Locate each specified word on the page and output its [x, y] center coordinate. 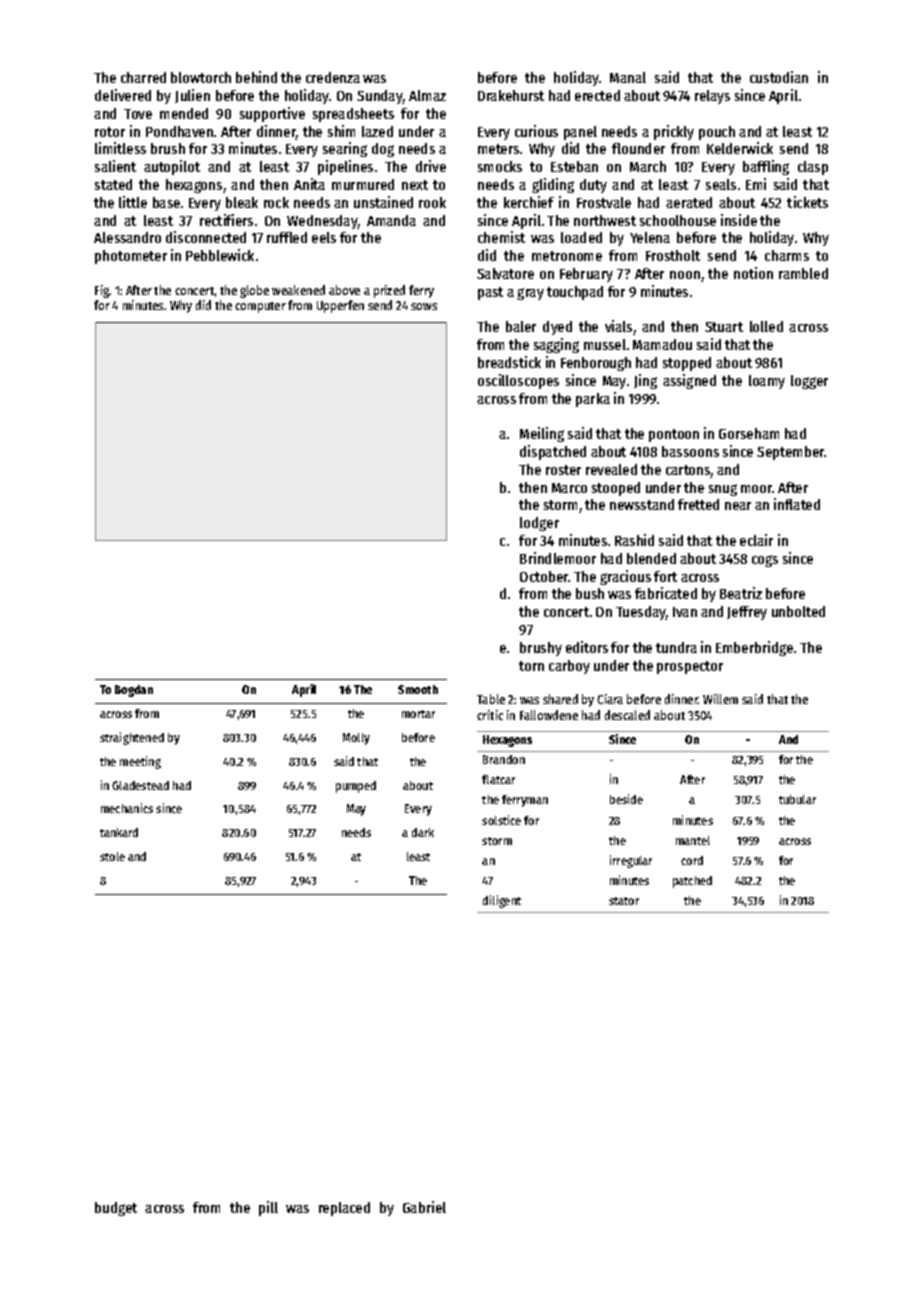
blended [651, 558]
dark [423, 832]
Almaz [427, 95]
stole [112, 856]
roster [563, 470]
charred [143, 77]
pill [268, 1208]
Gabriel [424, 1207]
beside [626, 799]
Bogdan [134, 691]
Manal [628, 77]
